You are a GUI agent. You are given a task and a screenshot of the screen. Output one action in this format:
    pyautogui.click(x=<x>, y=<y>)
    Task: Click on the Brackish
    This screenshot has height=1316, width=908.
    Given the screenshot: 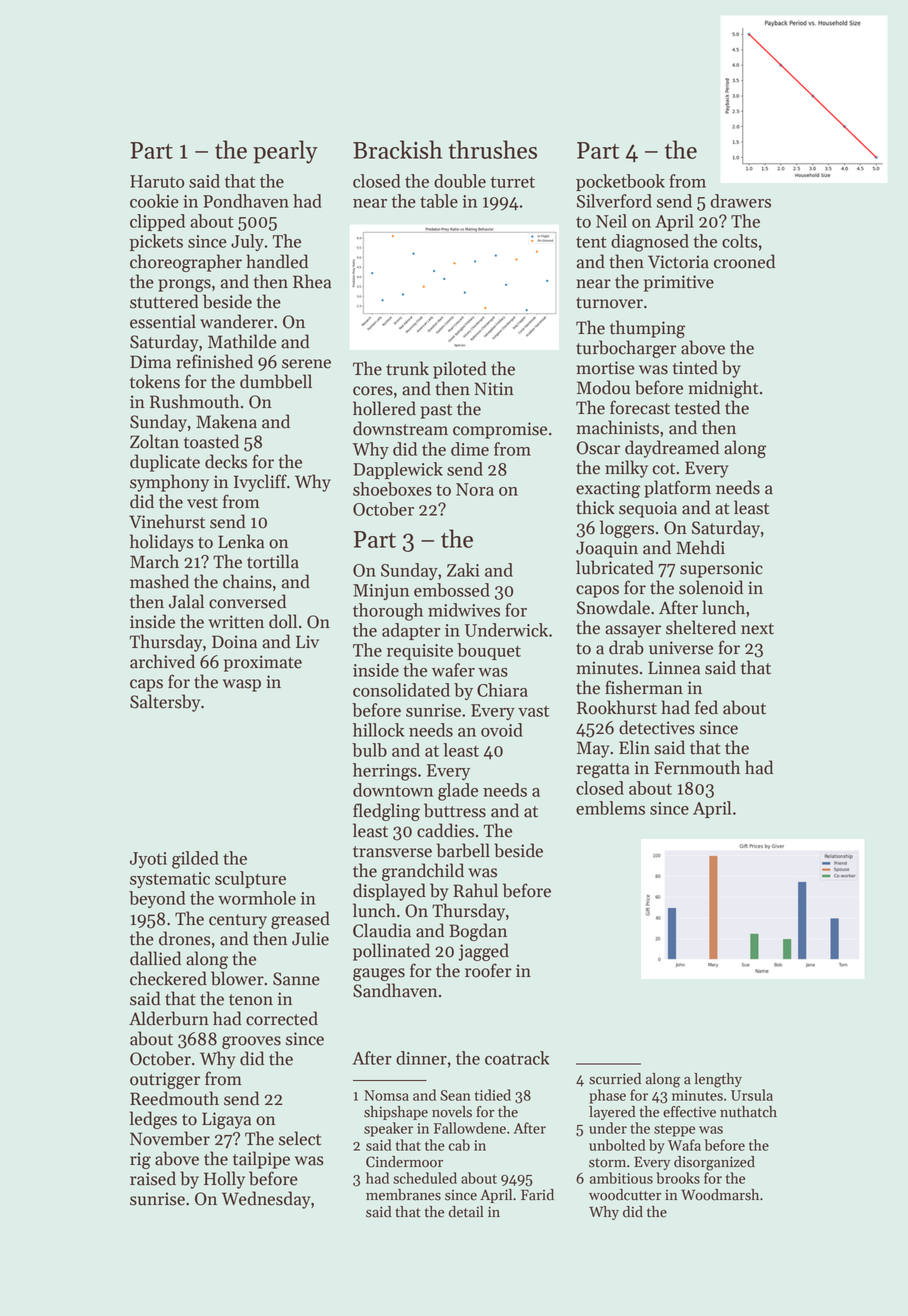 What is the action you would take?
    pyautogui.click(x=397, y=149)
